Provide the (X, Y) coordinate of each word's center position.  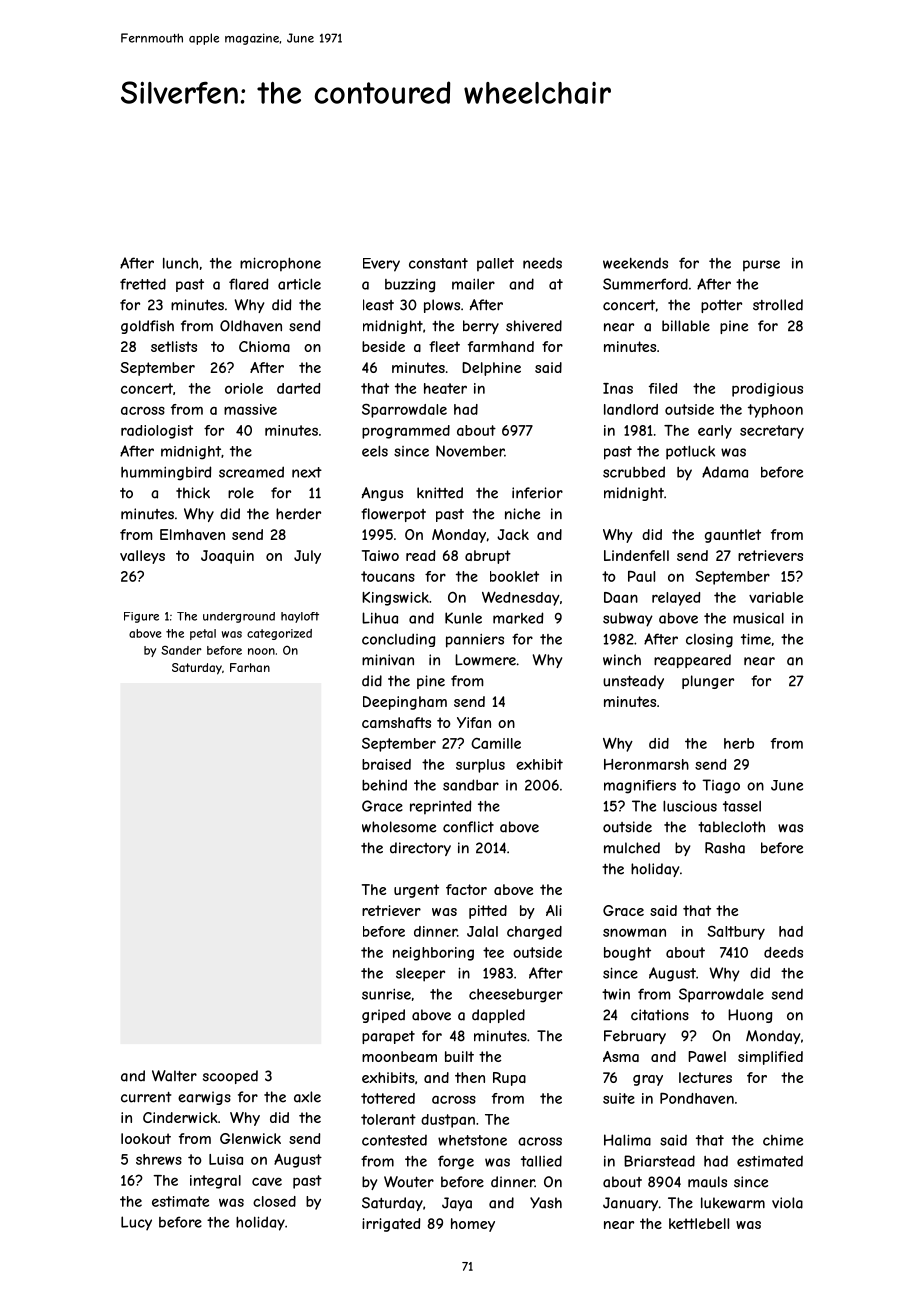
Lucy (136, 1223)
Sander (181, 650)
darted (298, 388)
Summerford (645, 284)
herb (739, 743)
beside (383, 346)
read (420, 555)
